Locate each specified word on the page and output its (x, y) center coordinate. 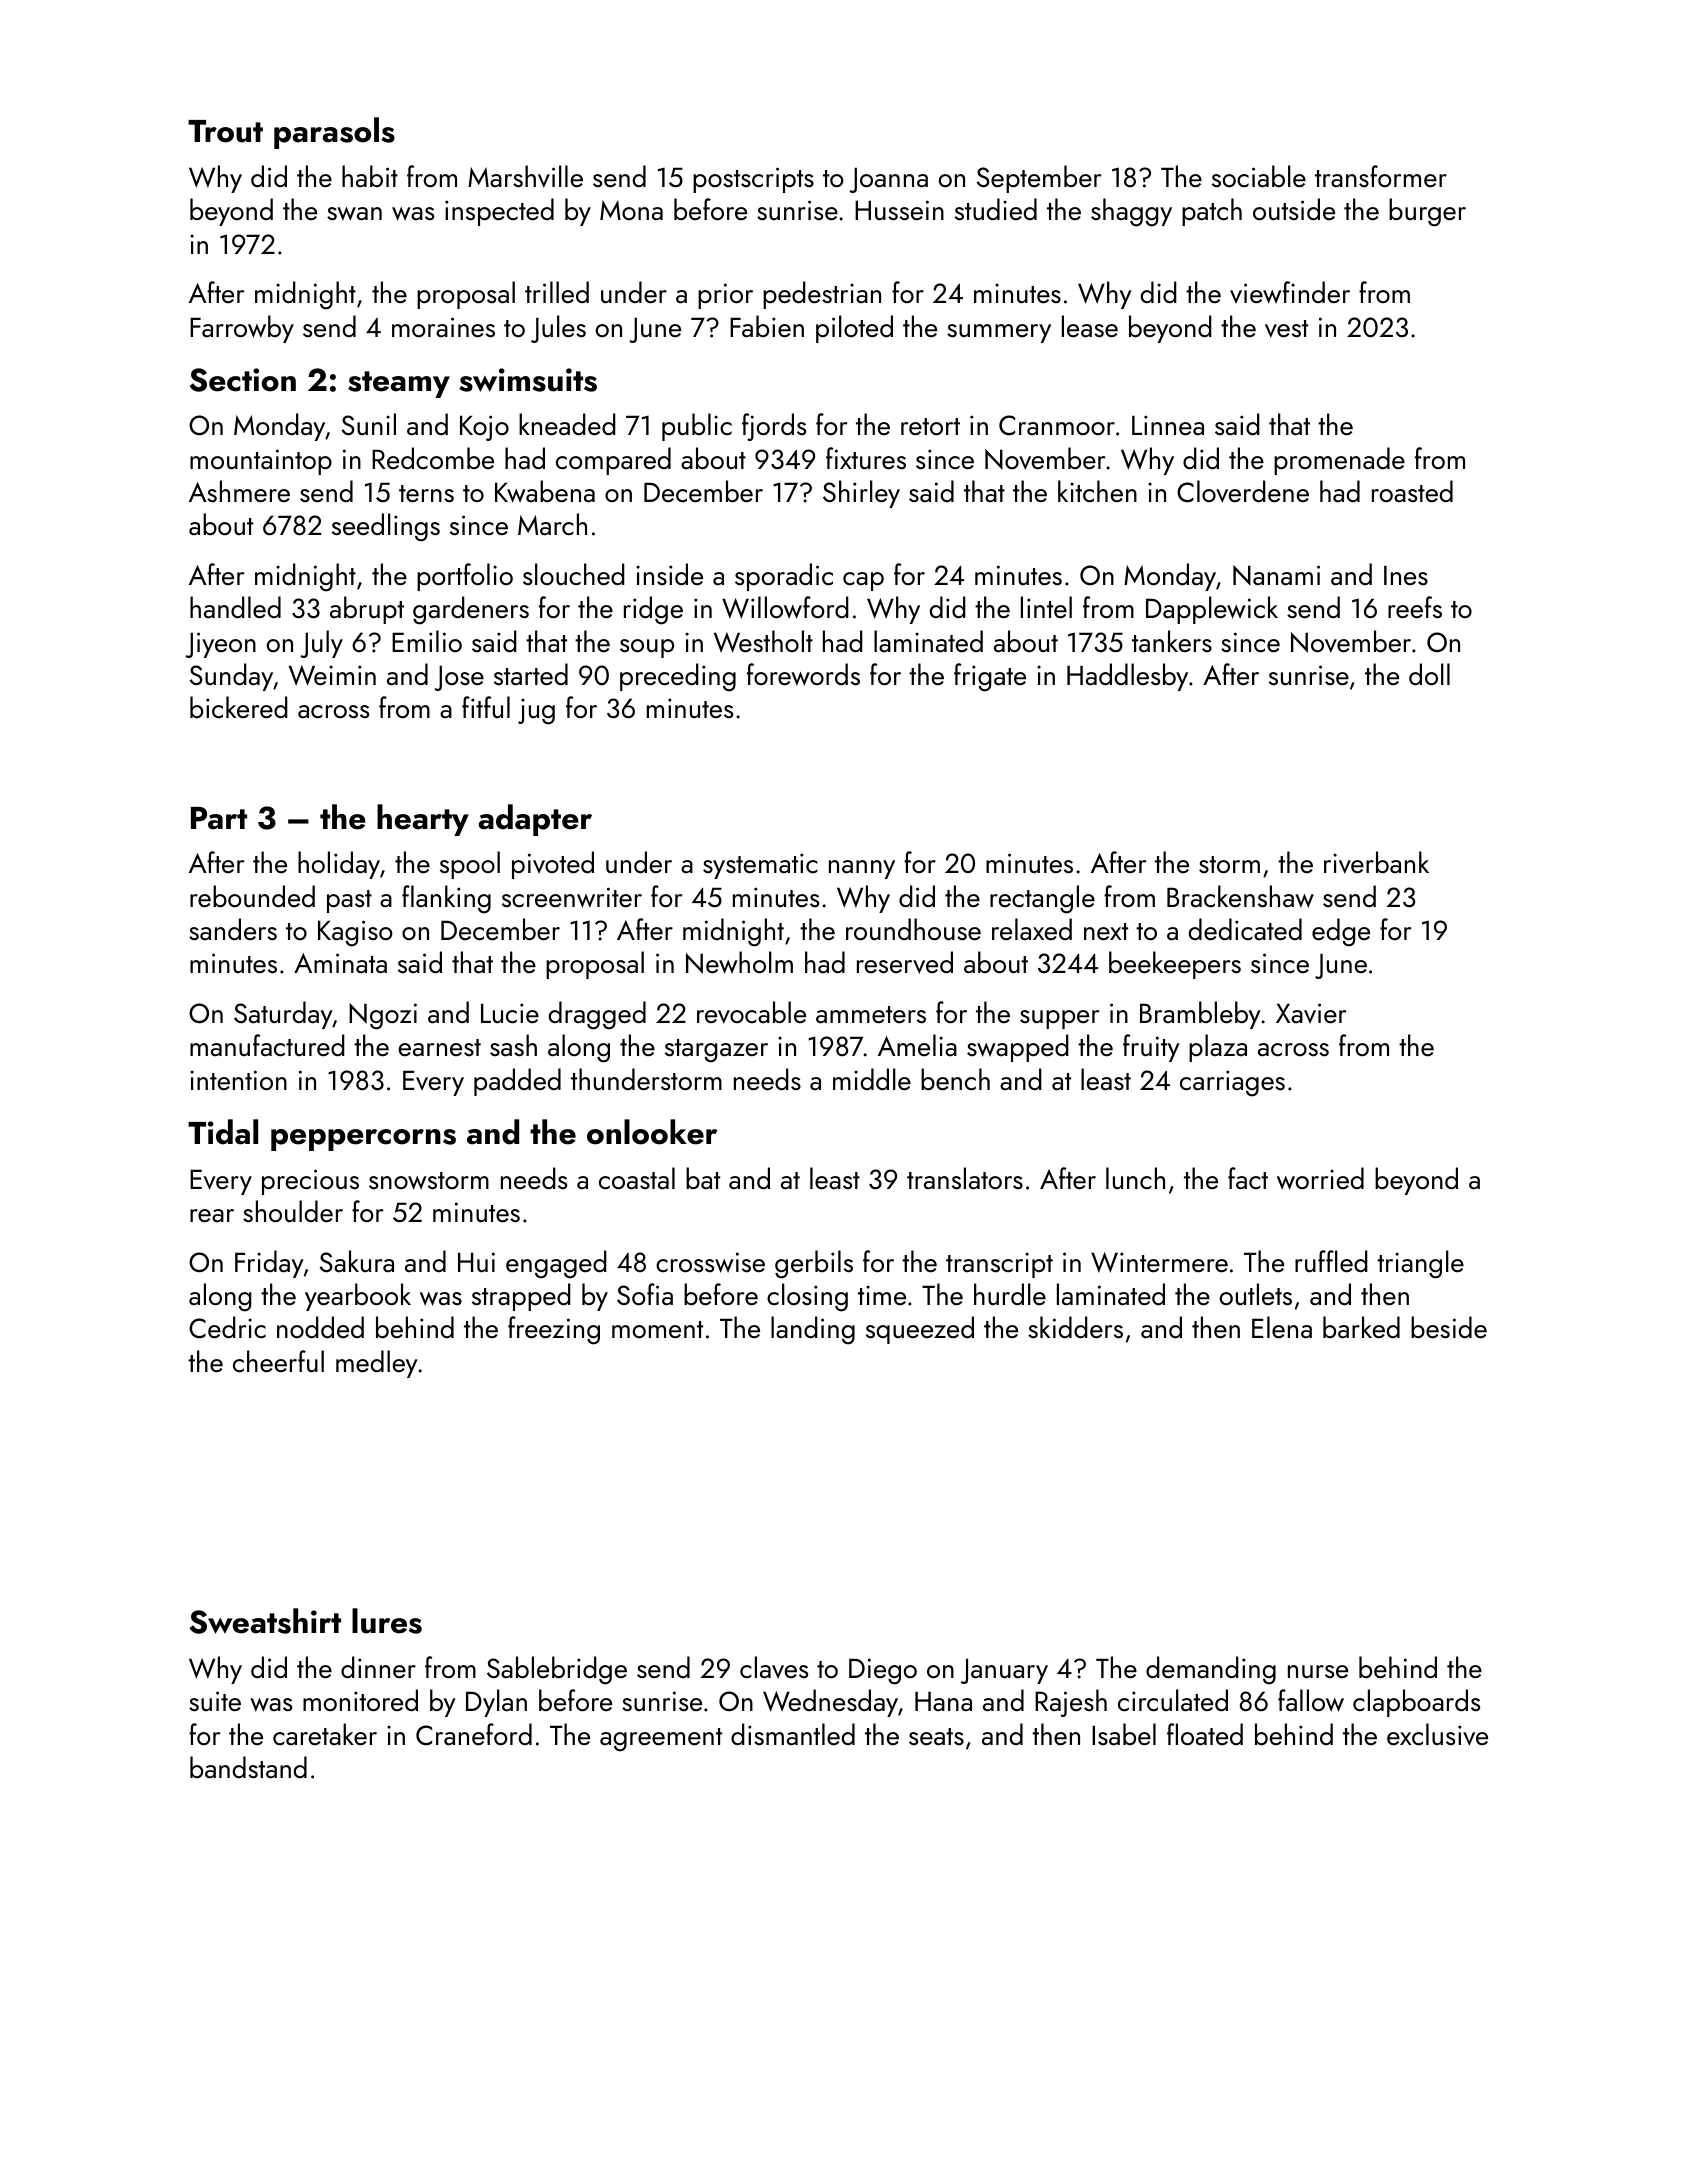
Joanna (888, 180)
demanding (1211, 1670)
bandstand (248, 1767)
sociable (1259, 176)
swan (354, 214)
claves (774, 1667)
